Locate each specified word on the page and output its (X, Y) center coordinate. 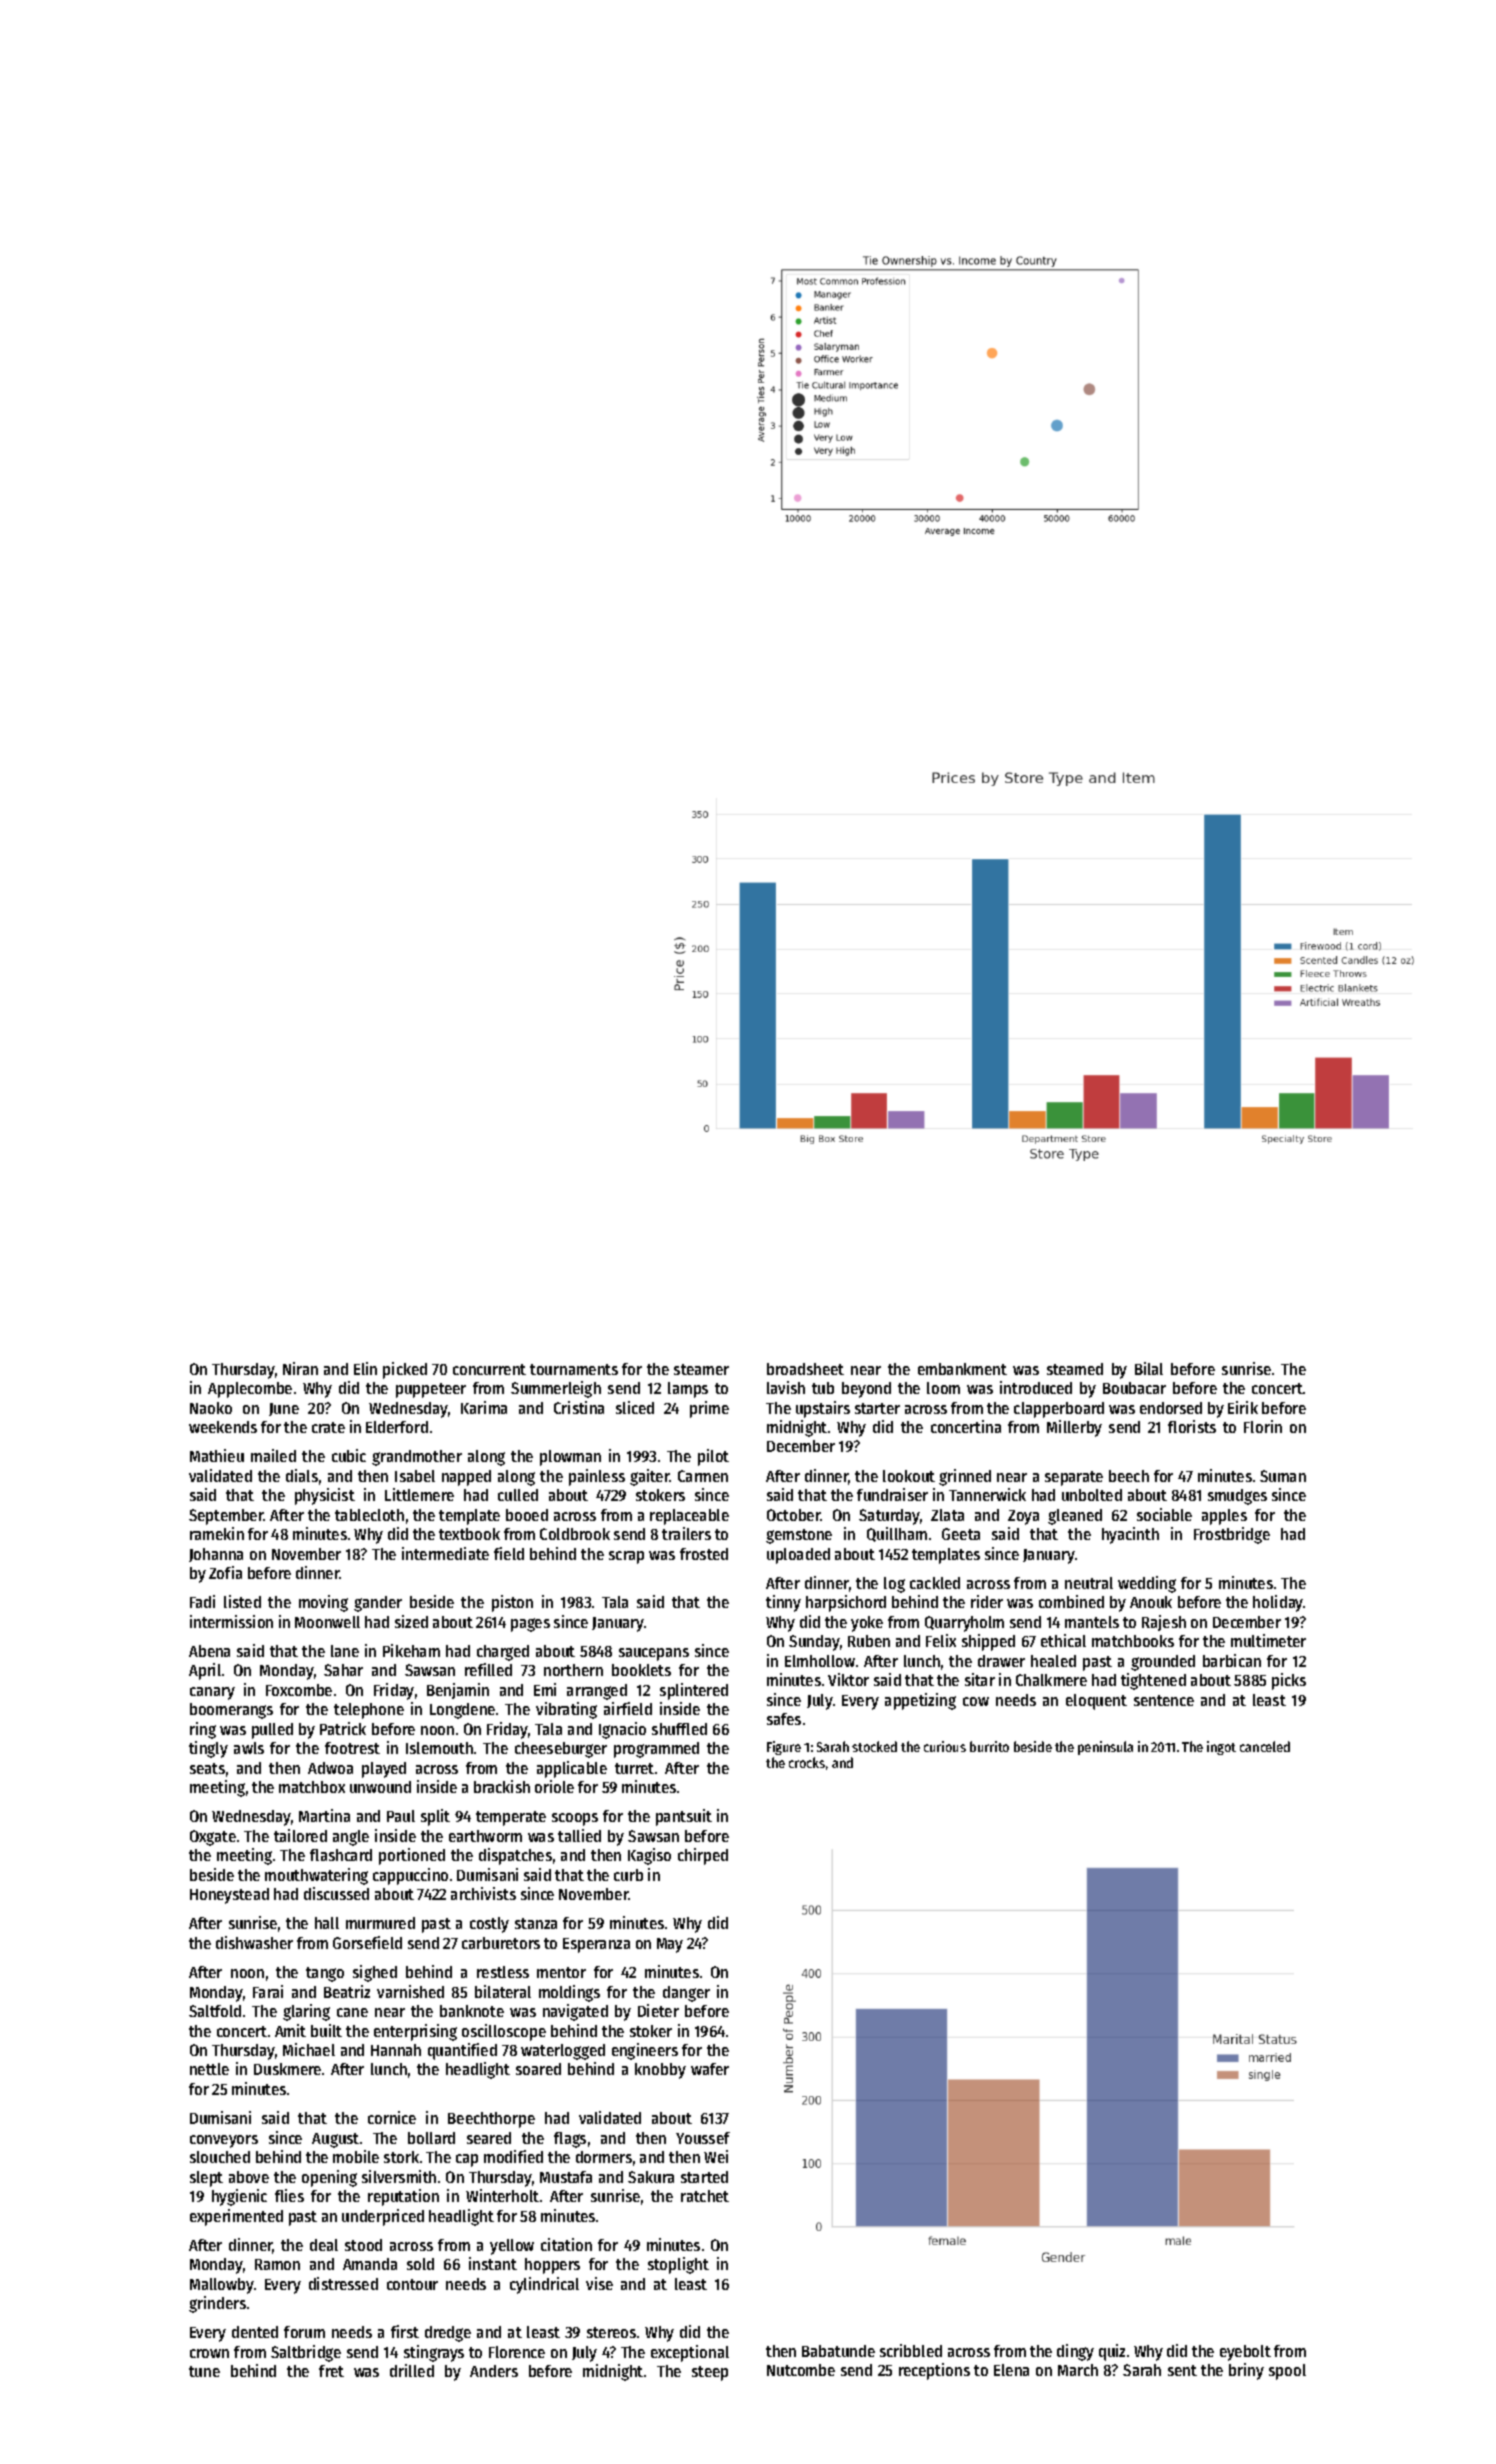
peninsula (1105, 1748)
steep (710, 2373)
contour (412, 2284)
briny (1246, 2371)
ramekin (217, 1533)
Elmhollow (820, 1661)
